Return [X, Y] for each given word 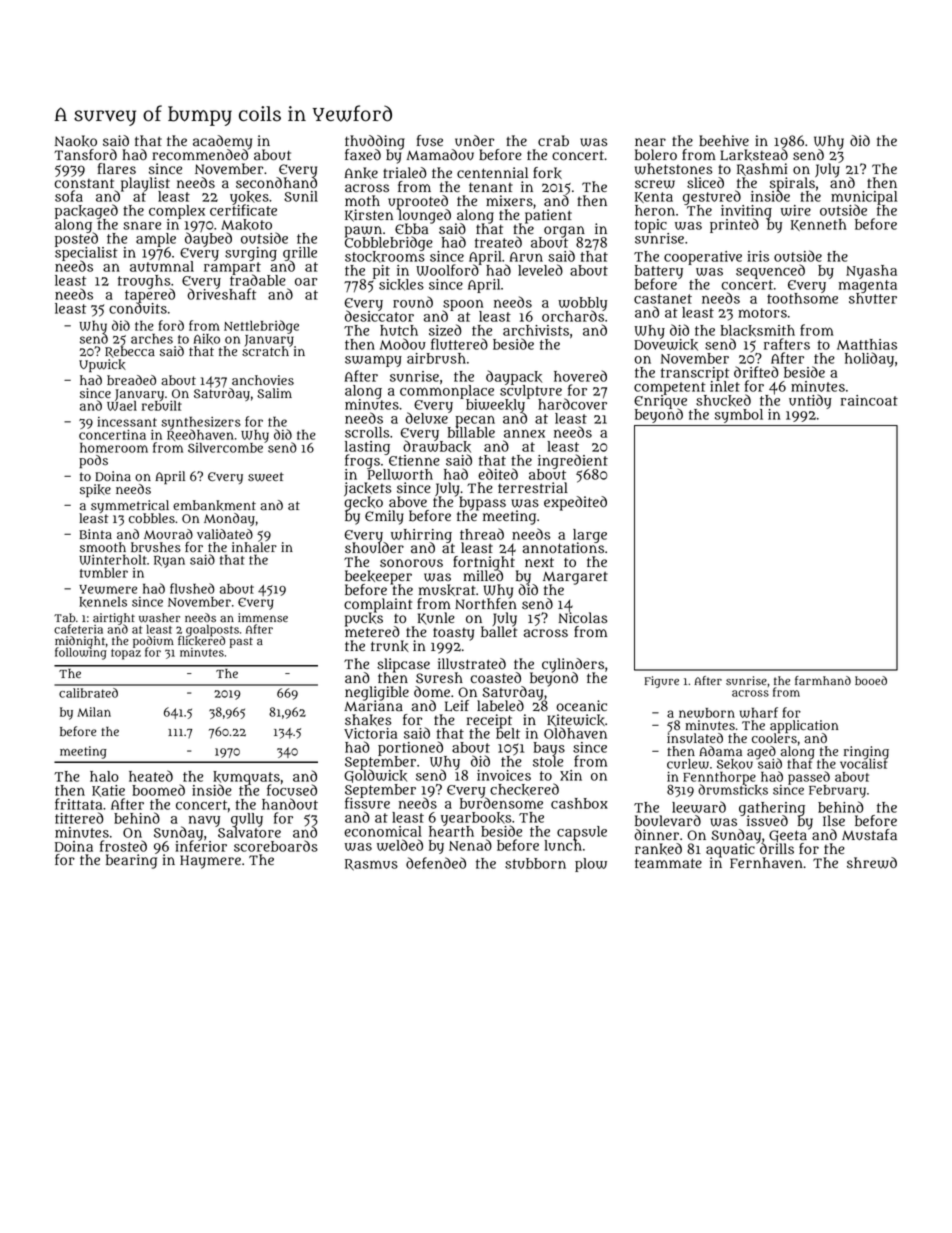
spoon [463, 305]
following [81, 654]
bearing [131, 861]
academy [222, 142]
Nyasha [871, 272]
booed [871, 680]
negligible [377, 693]
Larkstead [754, 155]
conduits [138, 308]
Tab [65, 617]
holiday [869, 359]
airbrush [436, 358]
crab [553, 141]
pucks [364, 620]
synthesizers [201, 423]
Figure [662, 682]
